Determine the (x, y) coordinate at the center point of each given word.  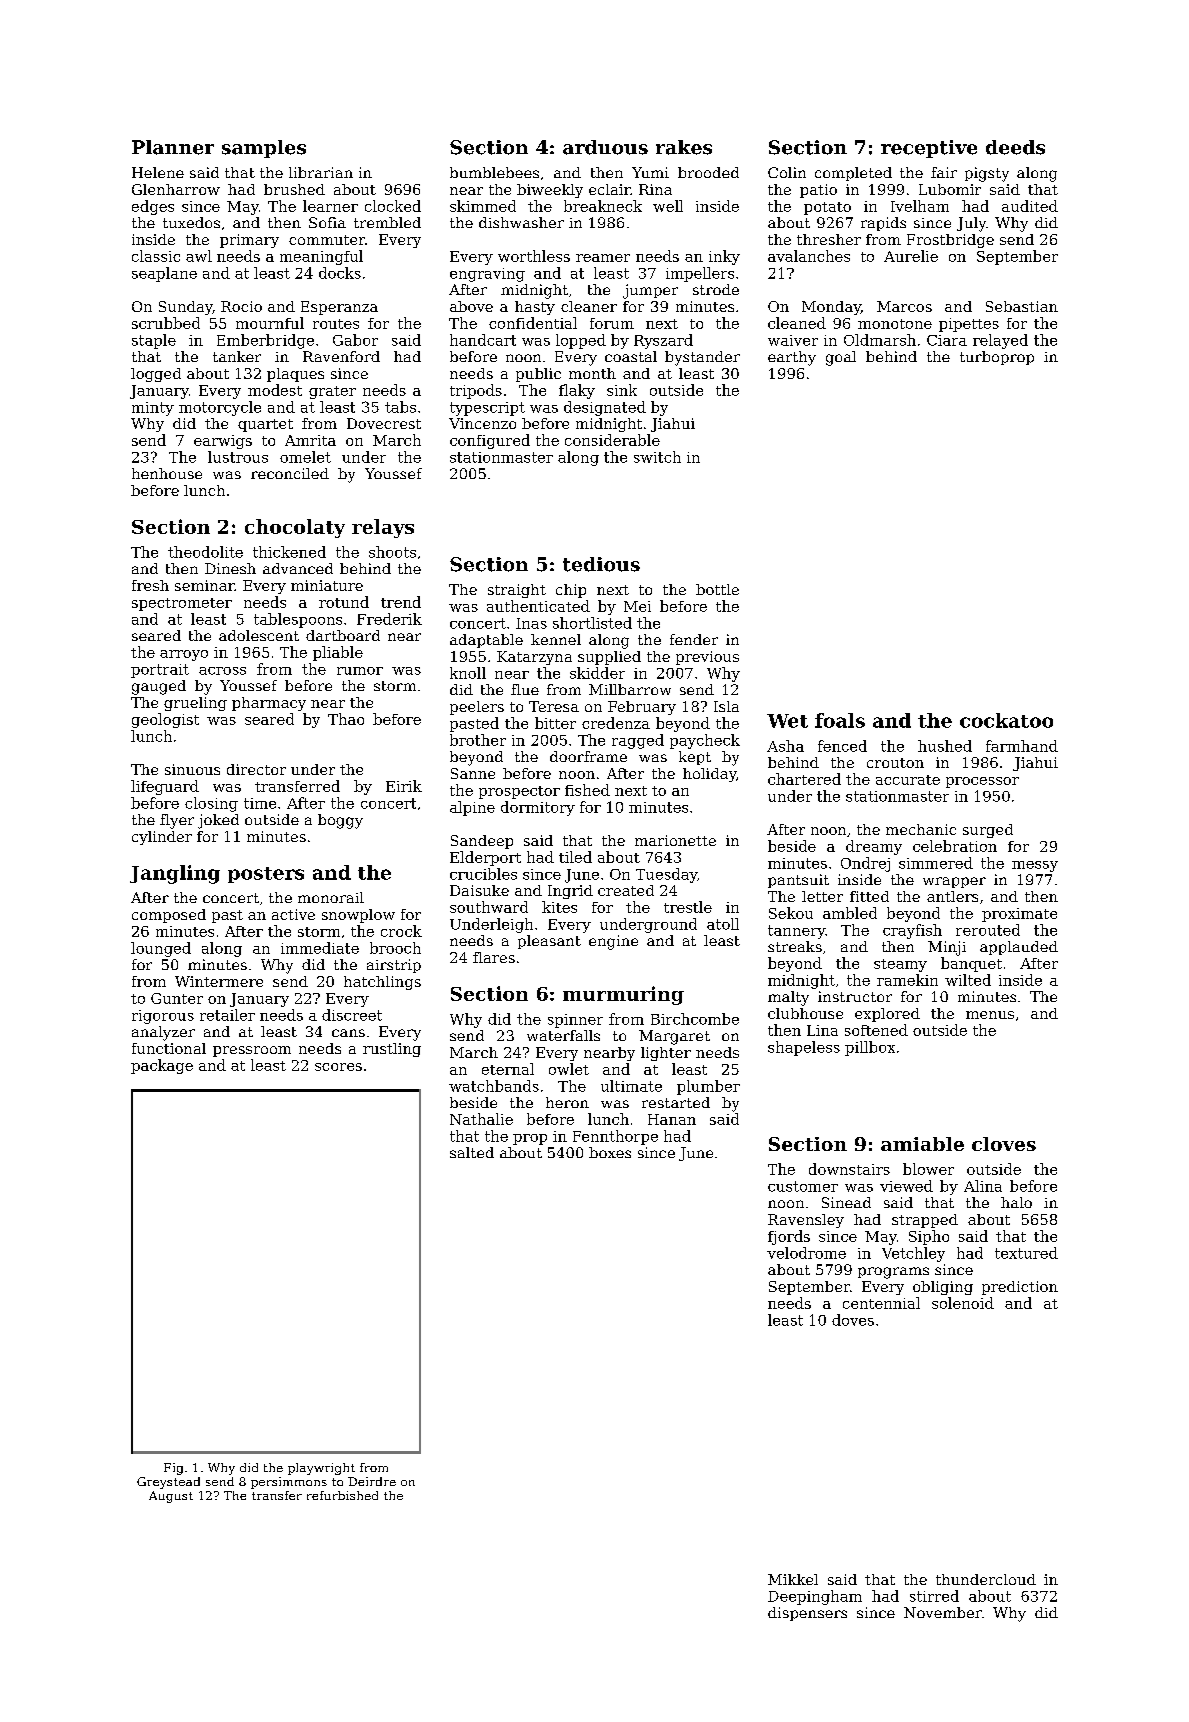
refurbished (342, 1495)
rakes (684, 147)
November (943, 1612)
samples (264, 149)
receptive (929, 149)
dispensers (807, 1614)
